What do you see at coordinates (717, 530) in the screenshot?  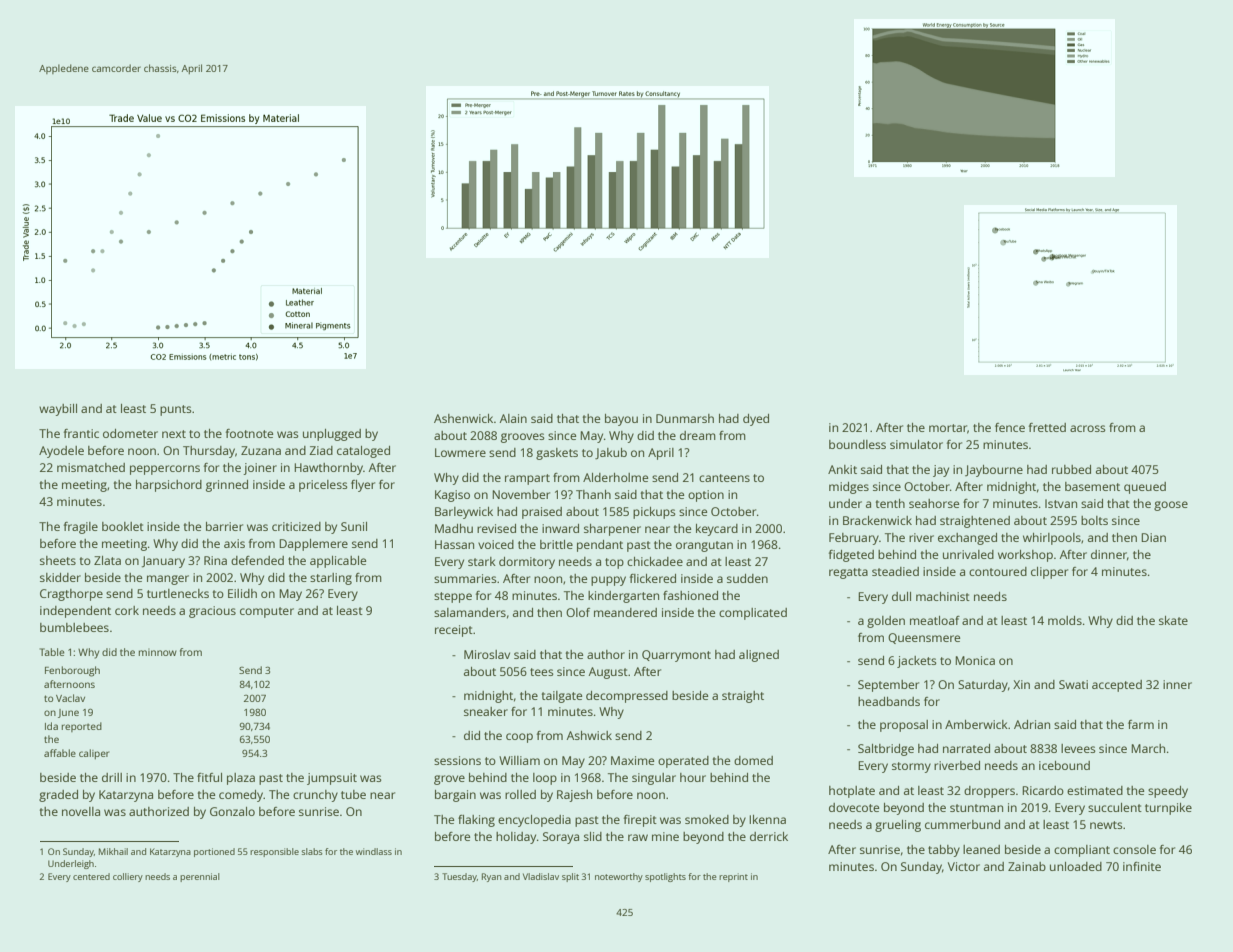 I see `keycard` at bounding box center [717, 530].
